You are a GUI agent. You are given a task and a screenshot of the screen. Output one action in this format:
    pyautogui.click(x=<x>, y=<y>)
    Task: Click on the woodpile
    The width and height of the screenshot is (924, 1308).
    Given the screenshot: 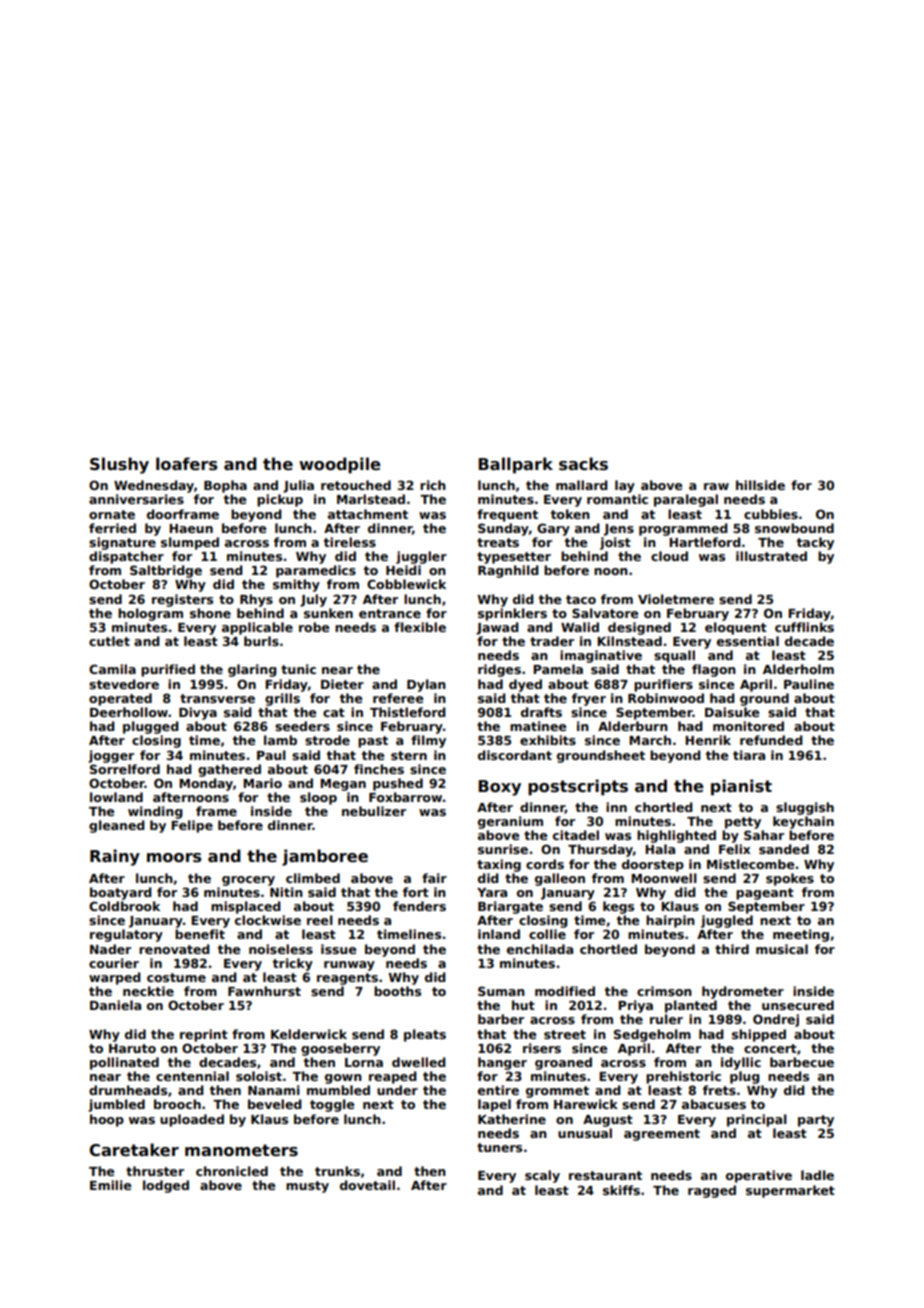 What is the action you would take?
    pyautogui.click(x=340, y=465)
